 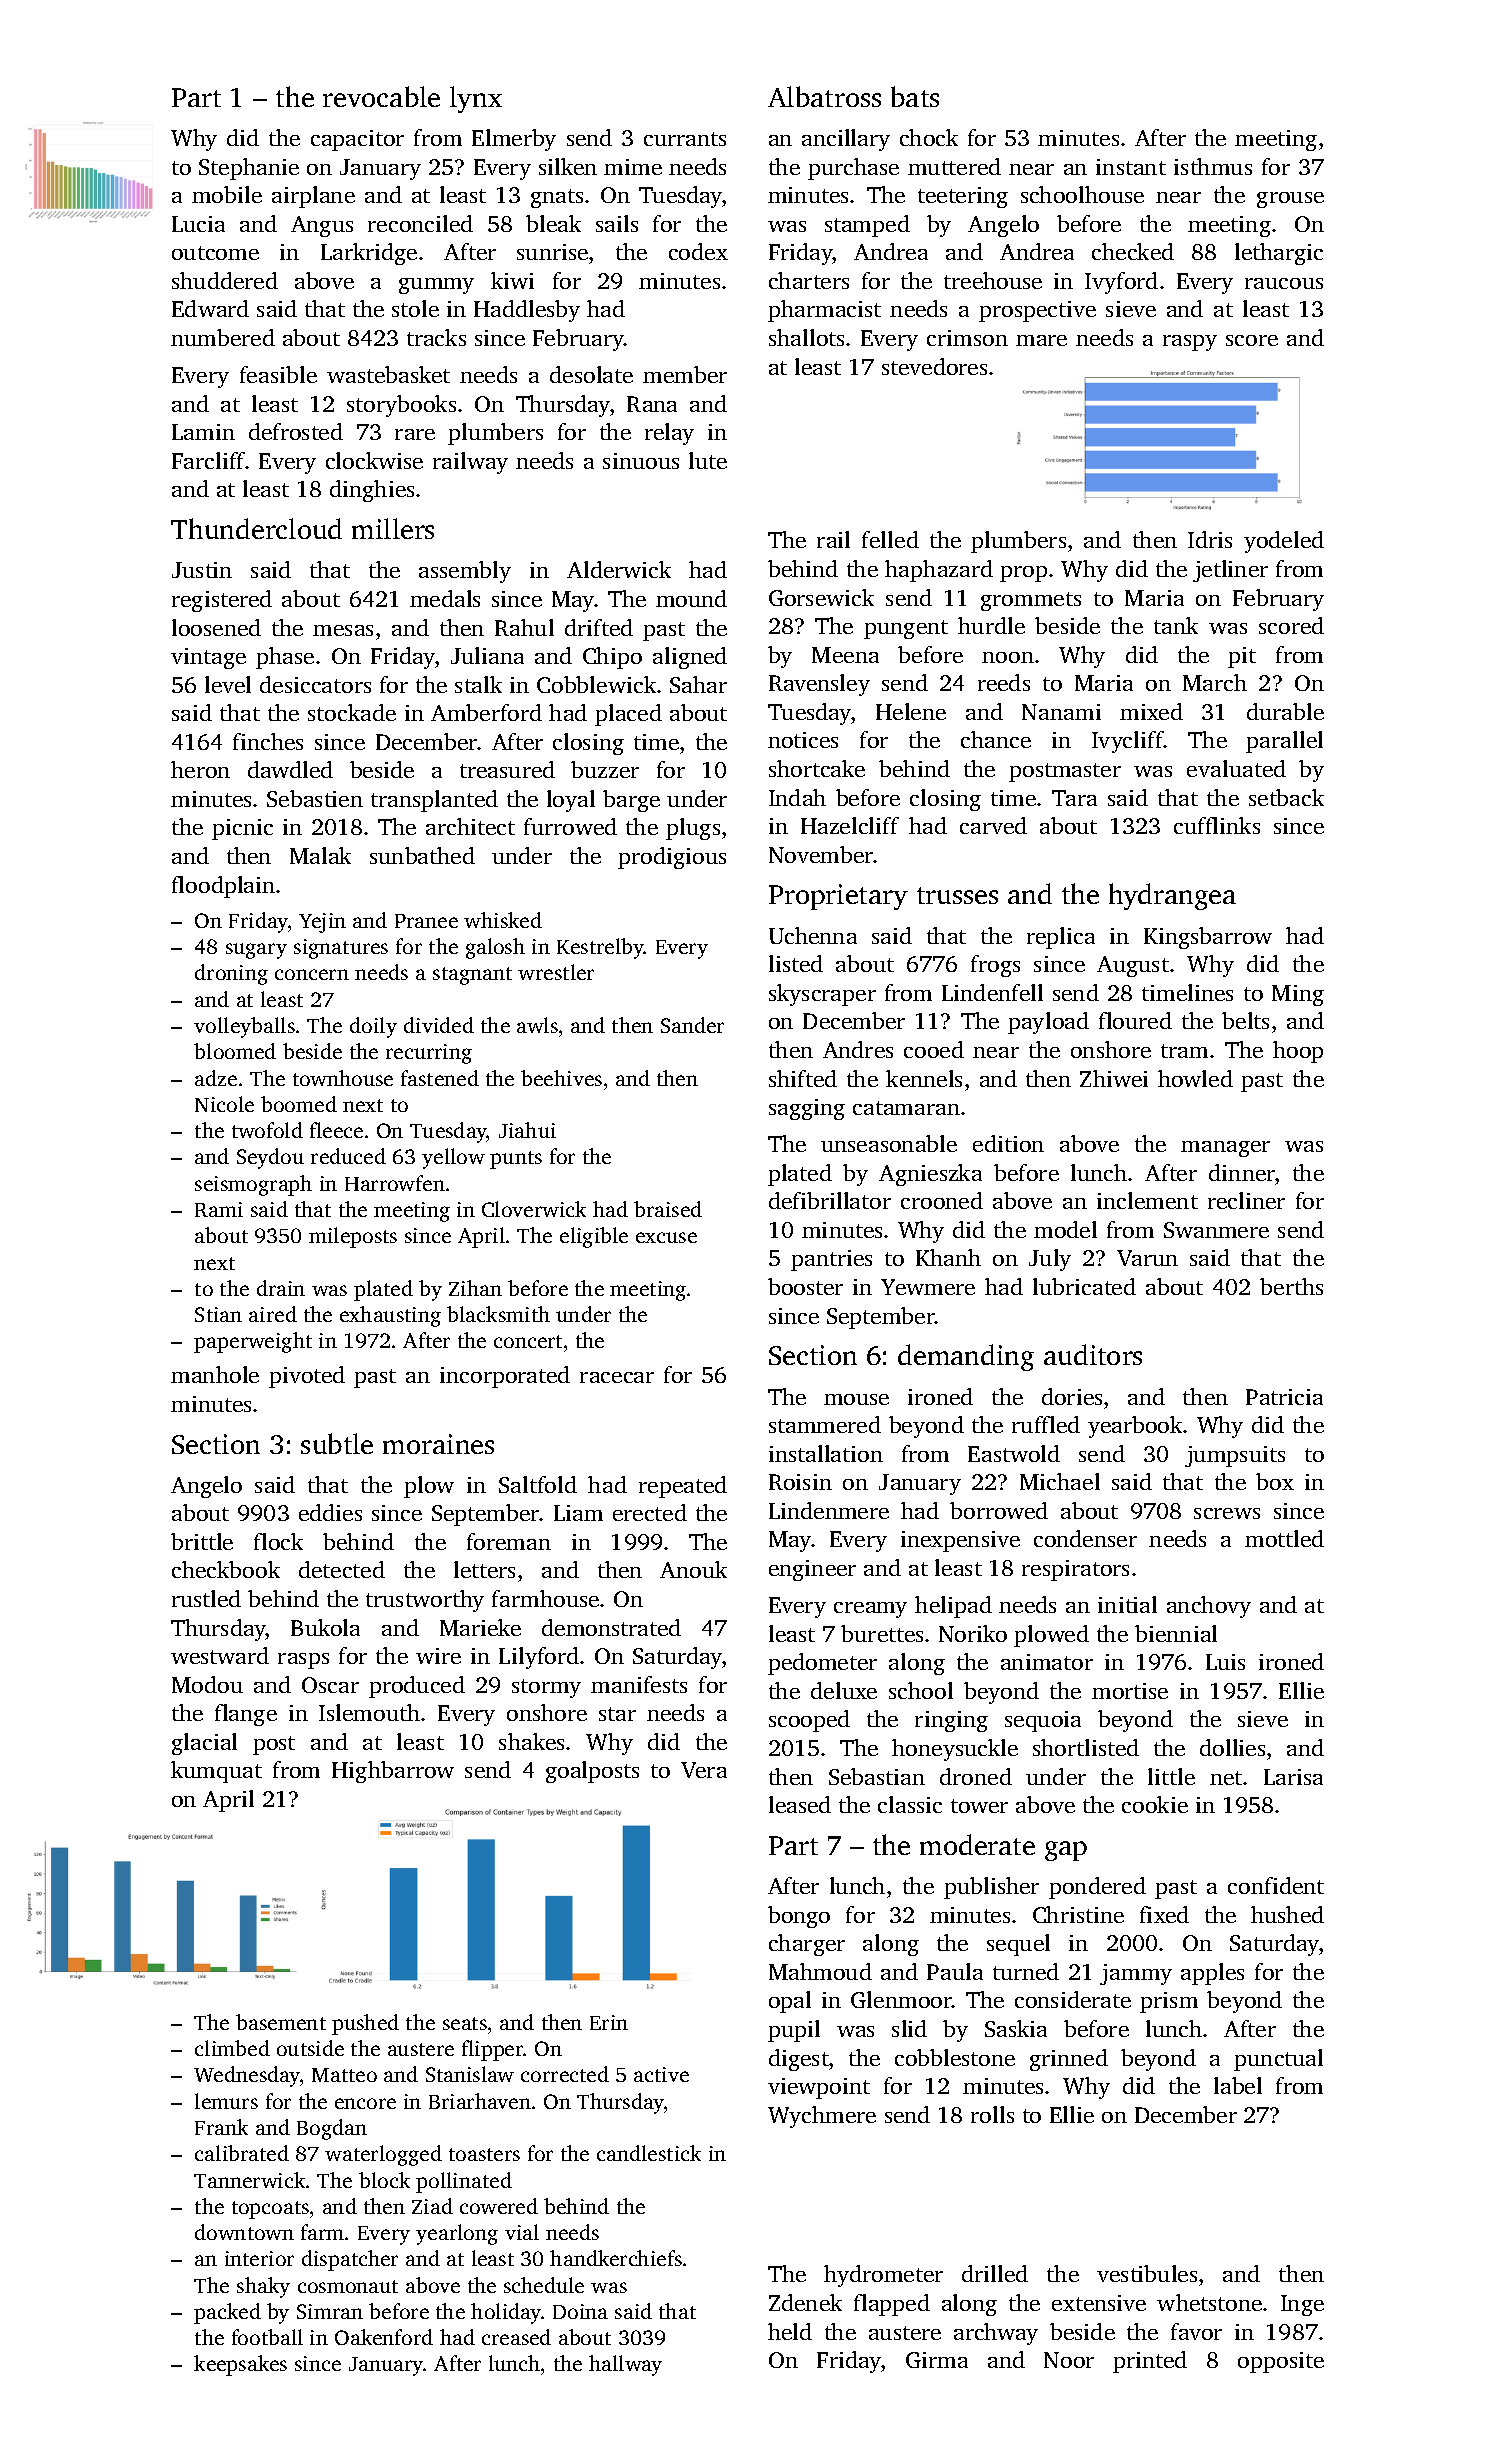 I want to click on eligible, so click(x=594, y=1237).
